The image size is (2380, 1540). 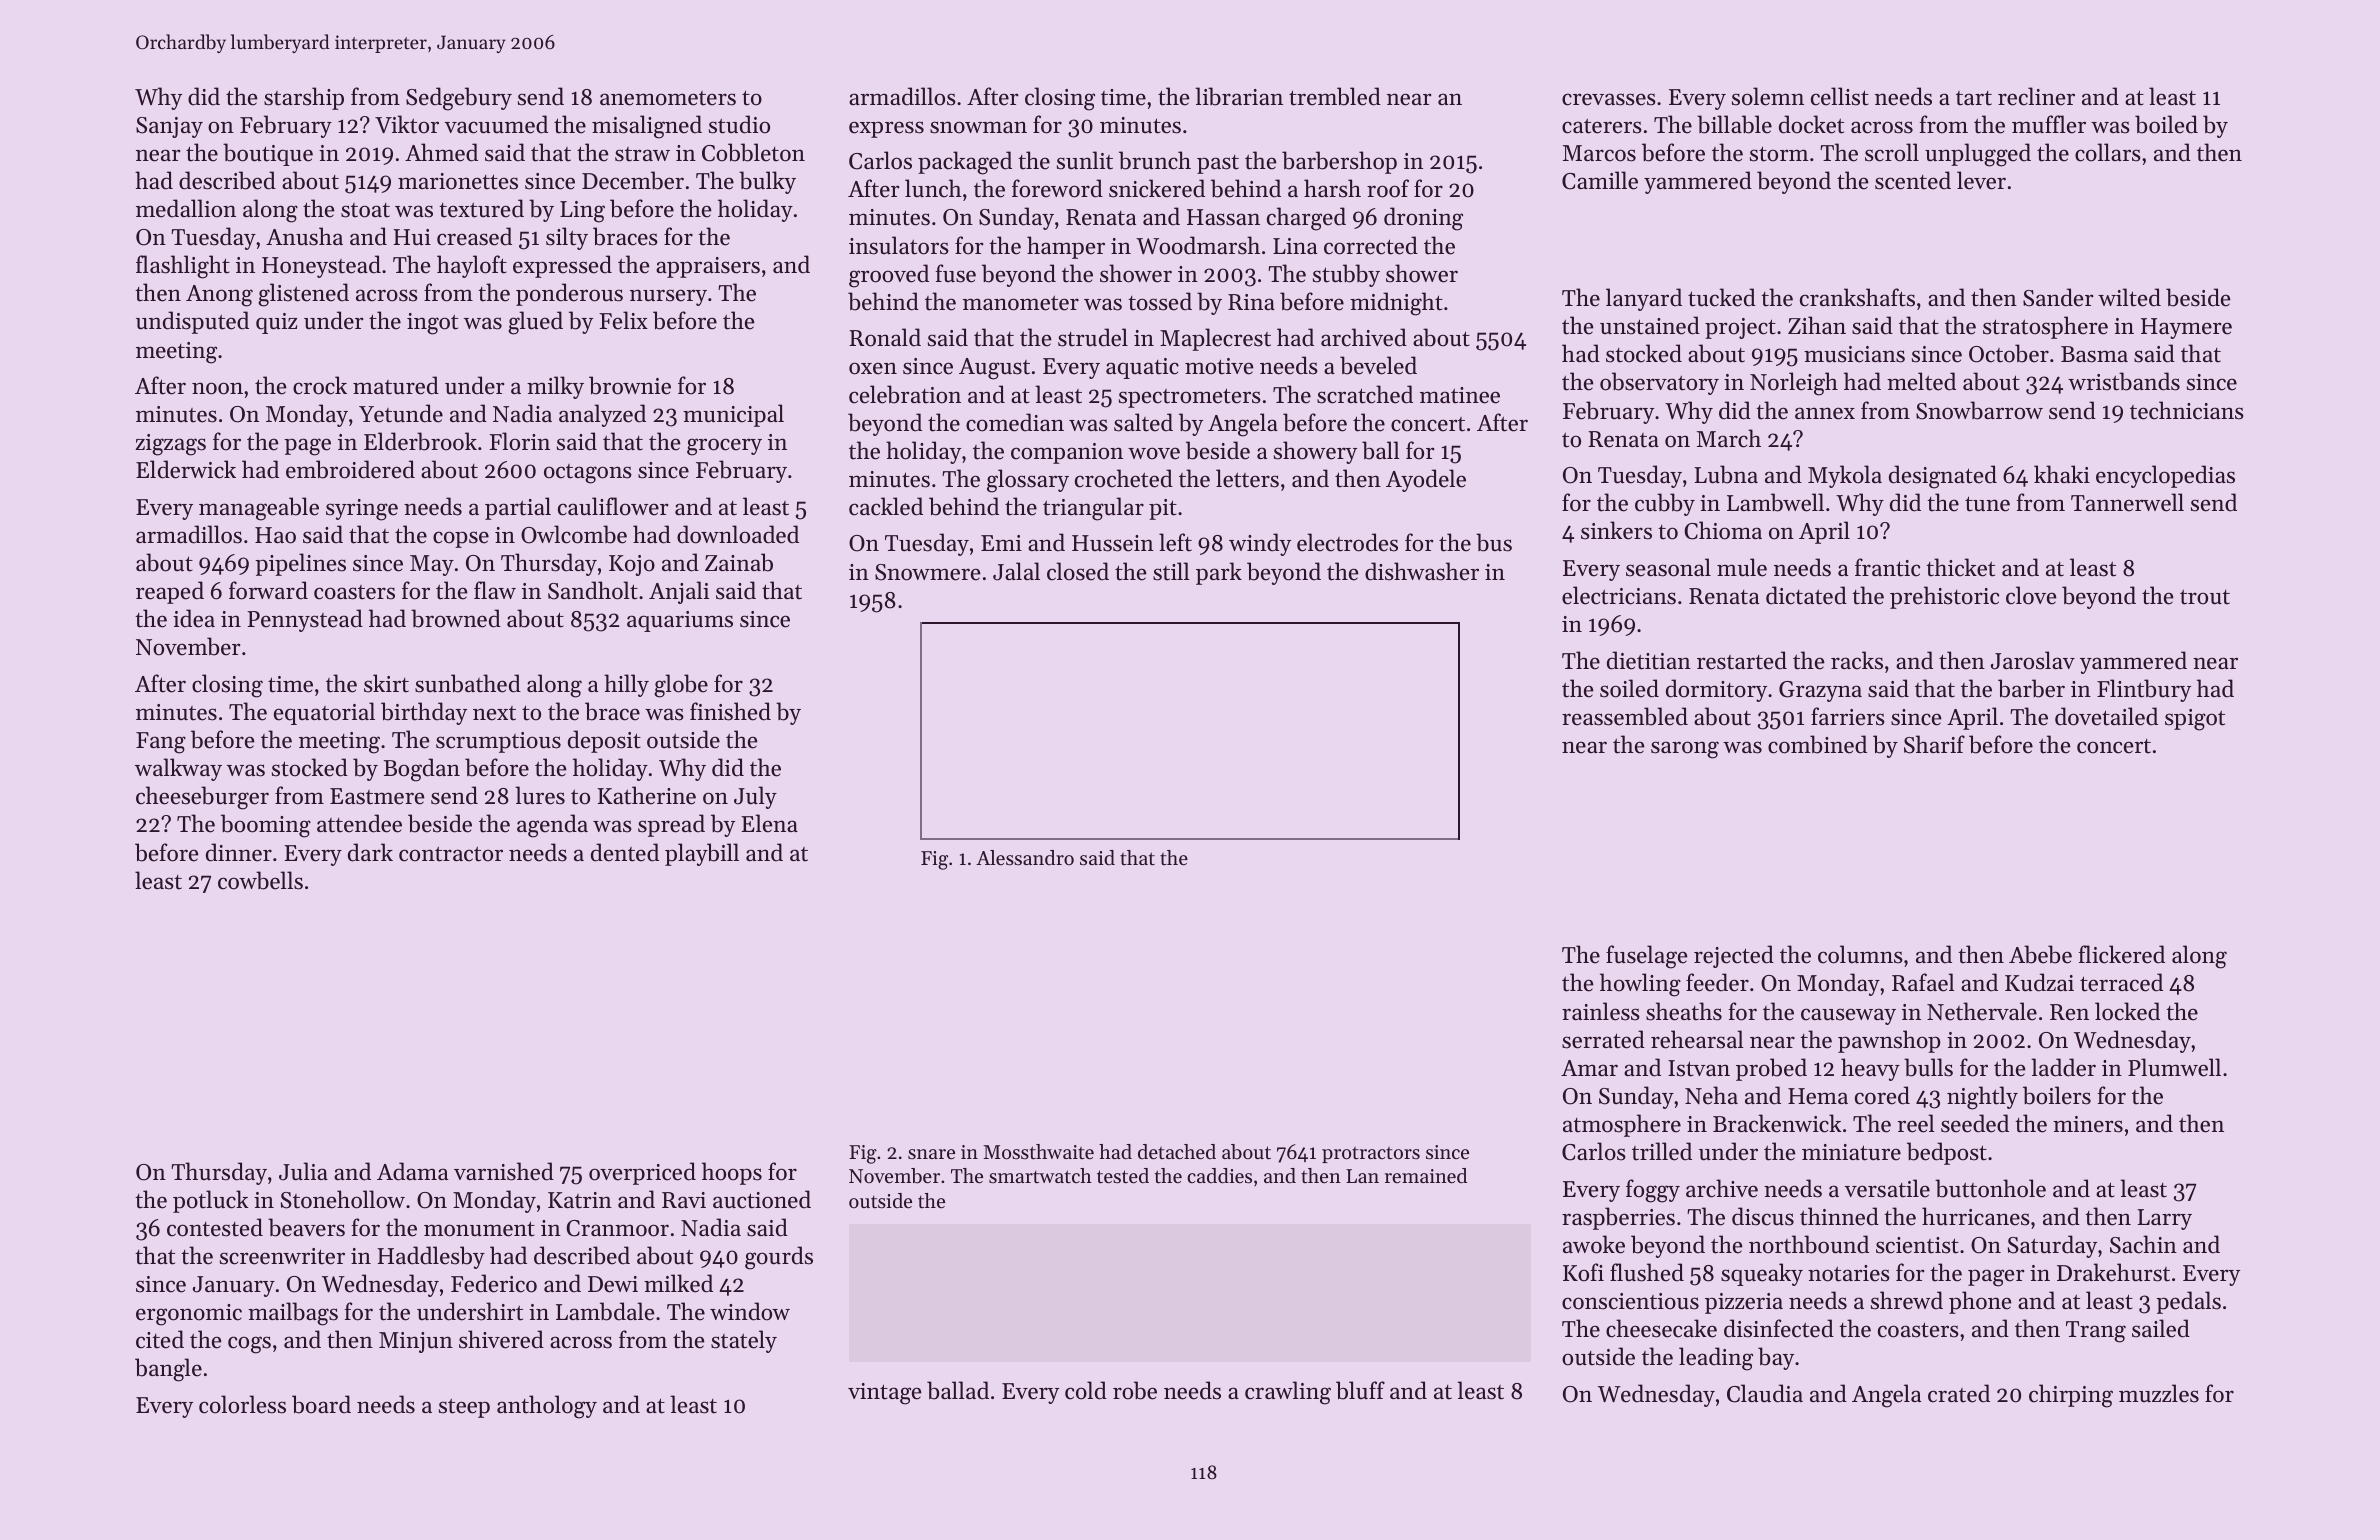 I want to click on rejected, so click(x=1734, y=956).
